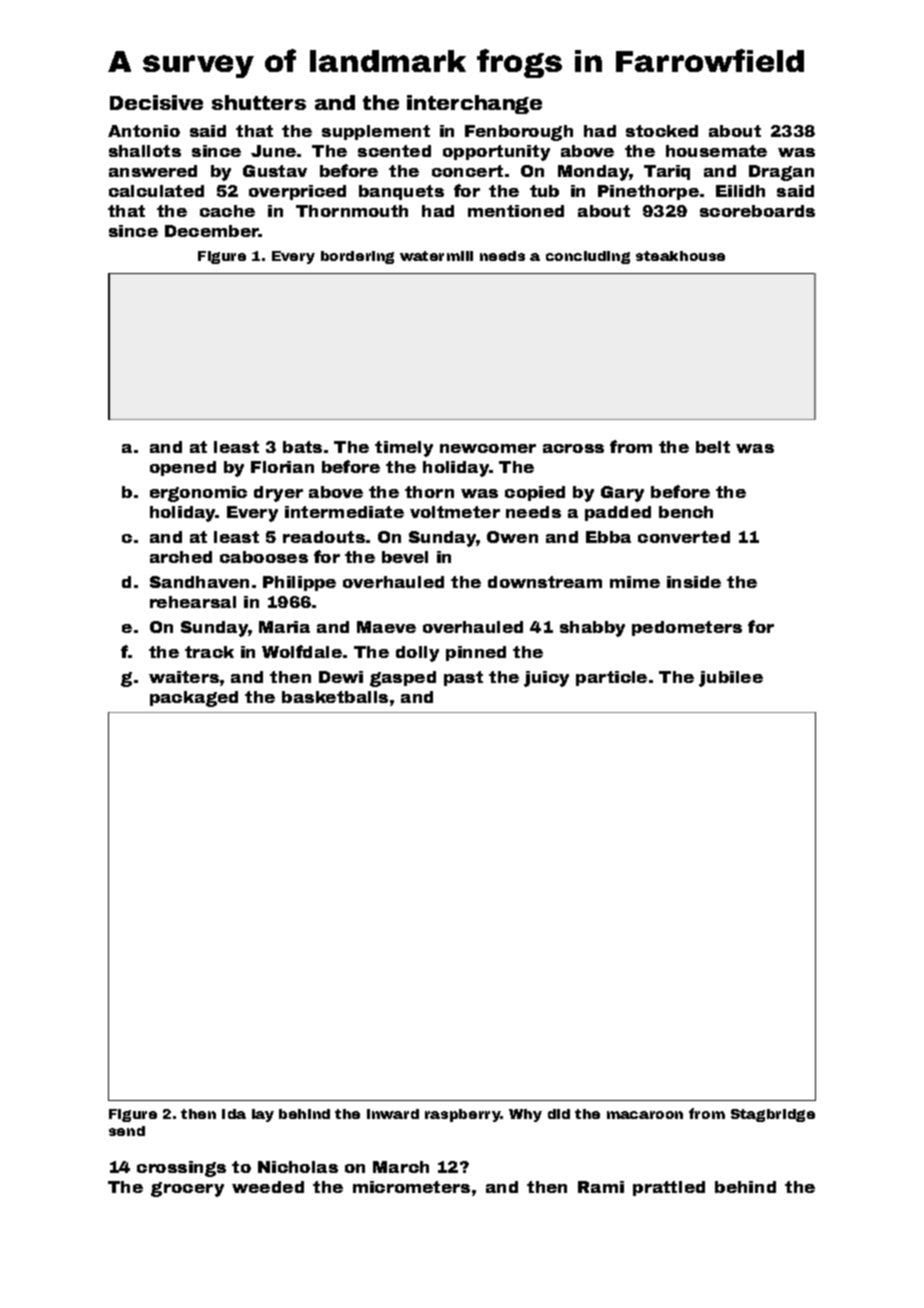 The height and width of the image is (1308, 924). Describe the element at coordinates (781, 173) in the image. I see `Dragan` at that location.
